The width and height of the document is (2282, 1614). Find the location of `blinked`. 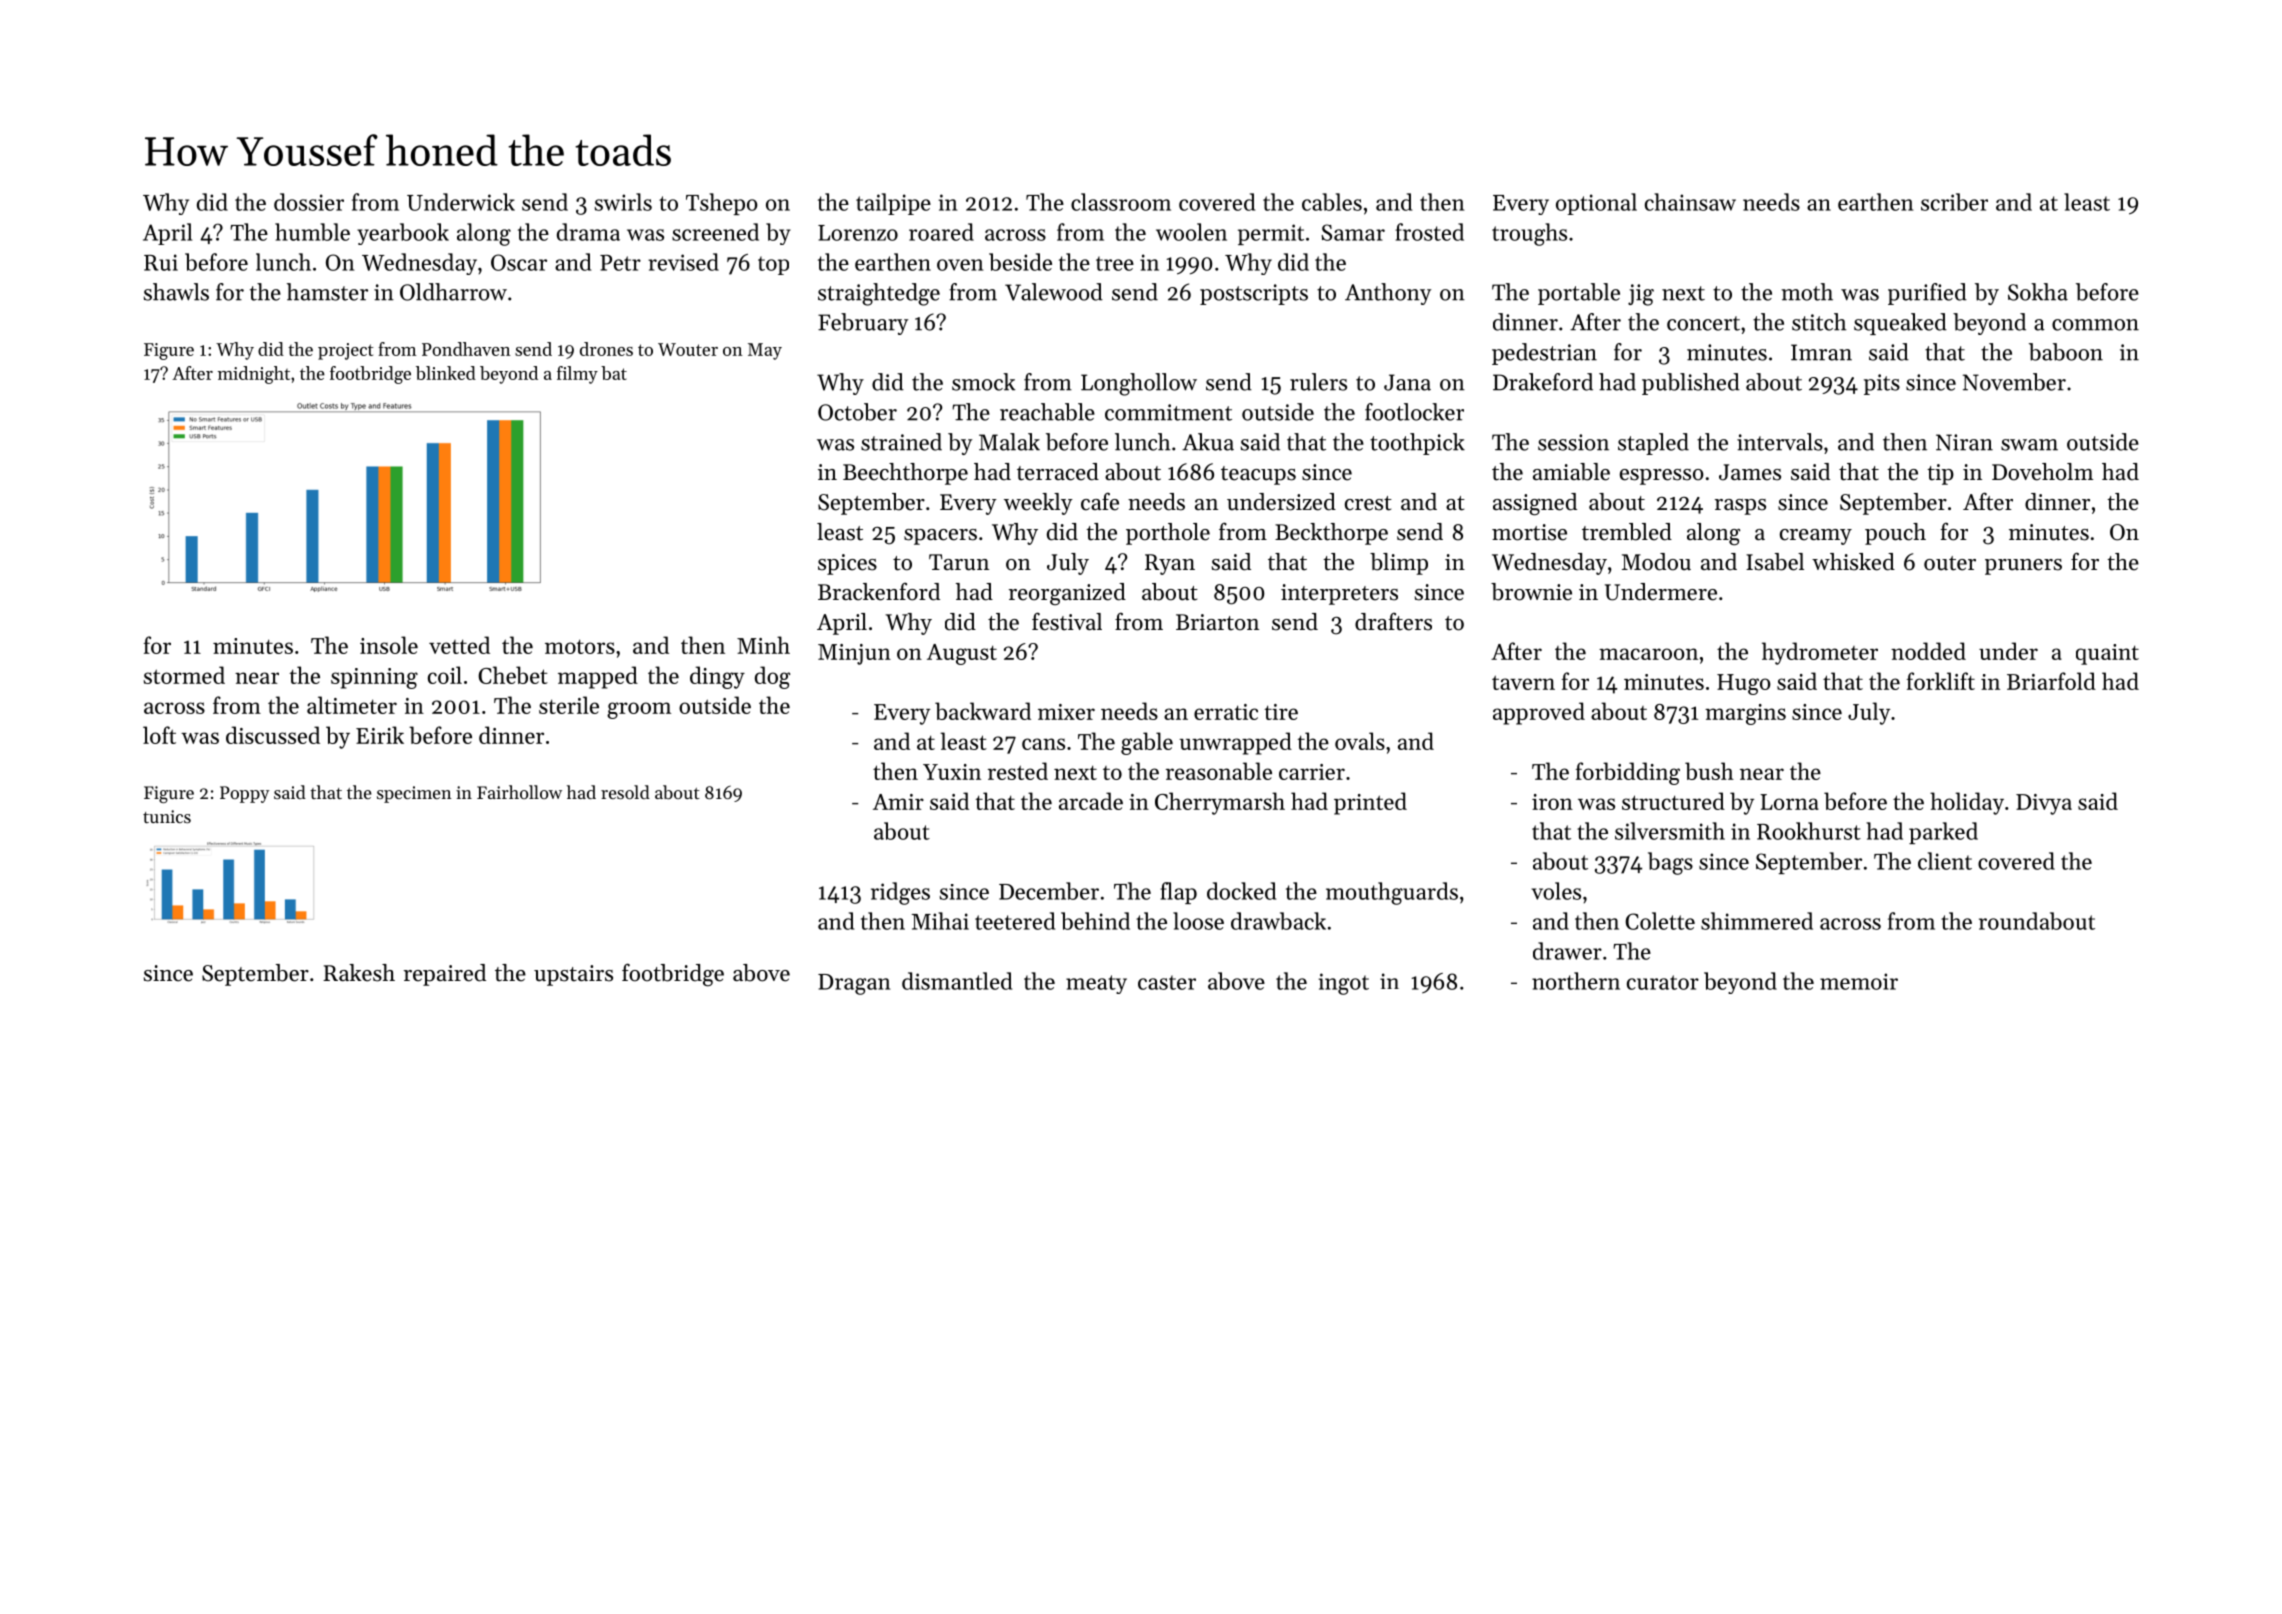

blinked is located at coordinates (446, 373).
